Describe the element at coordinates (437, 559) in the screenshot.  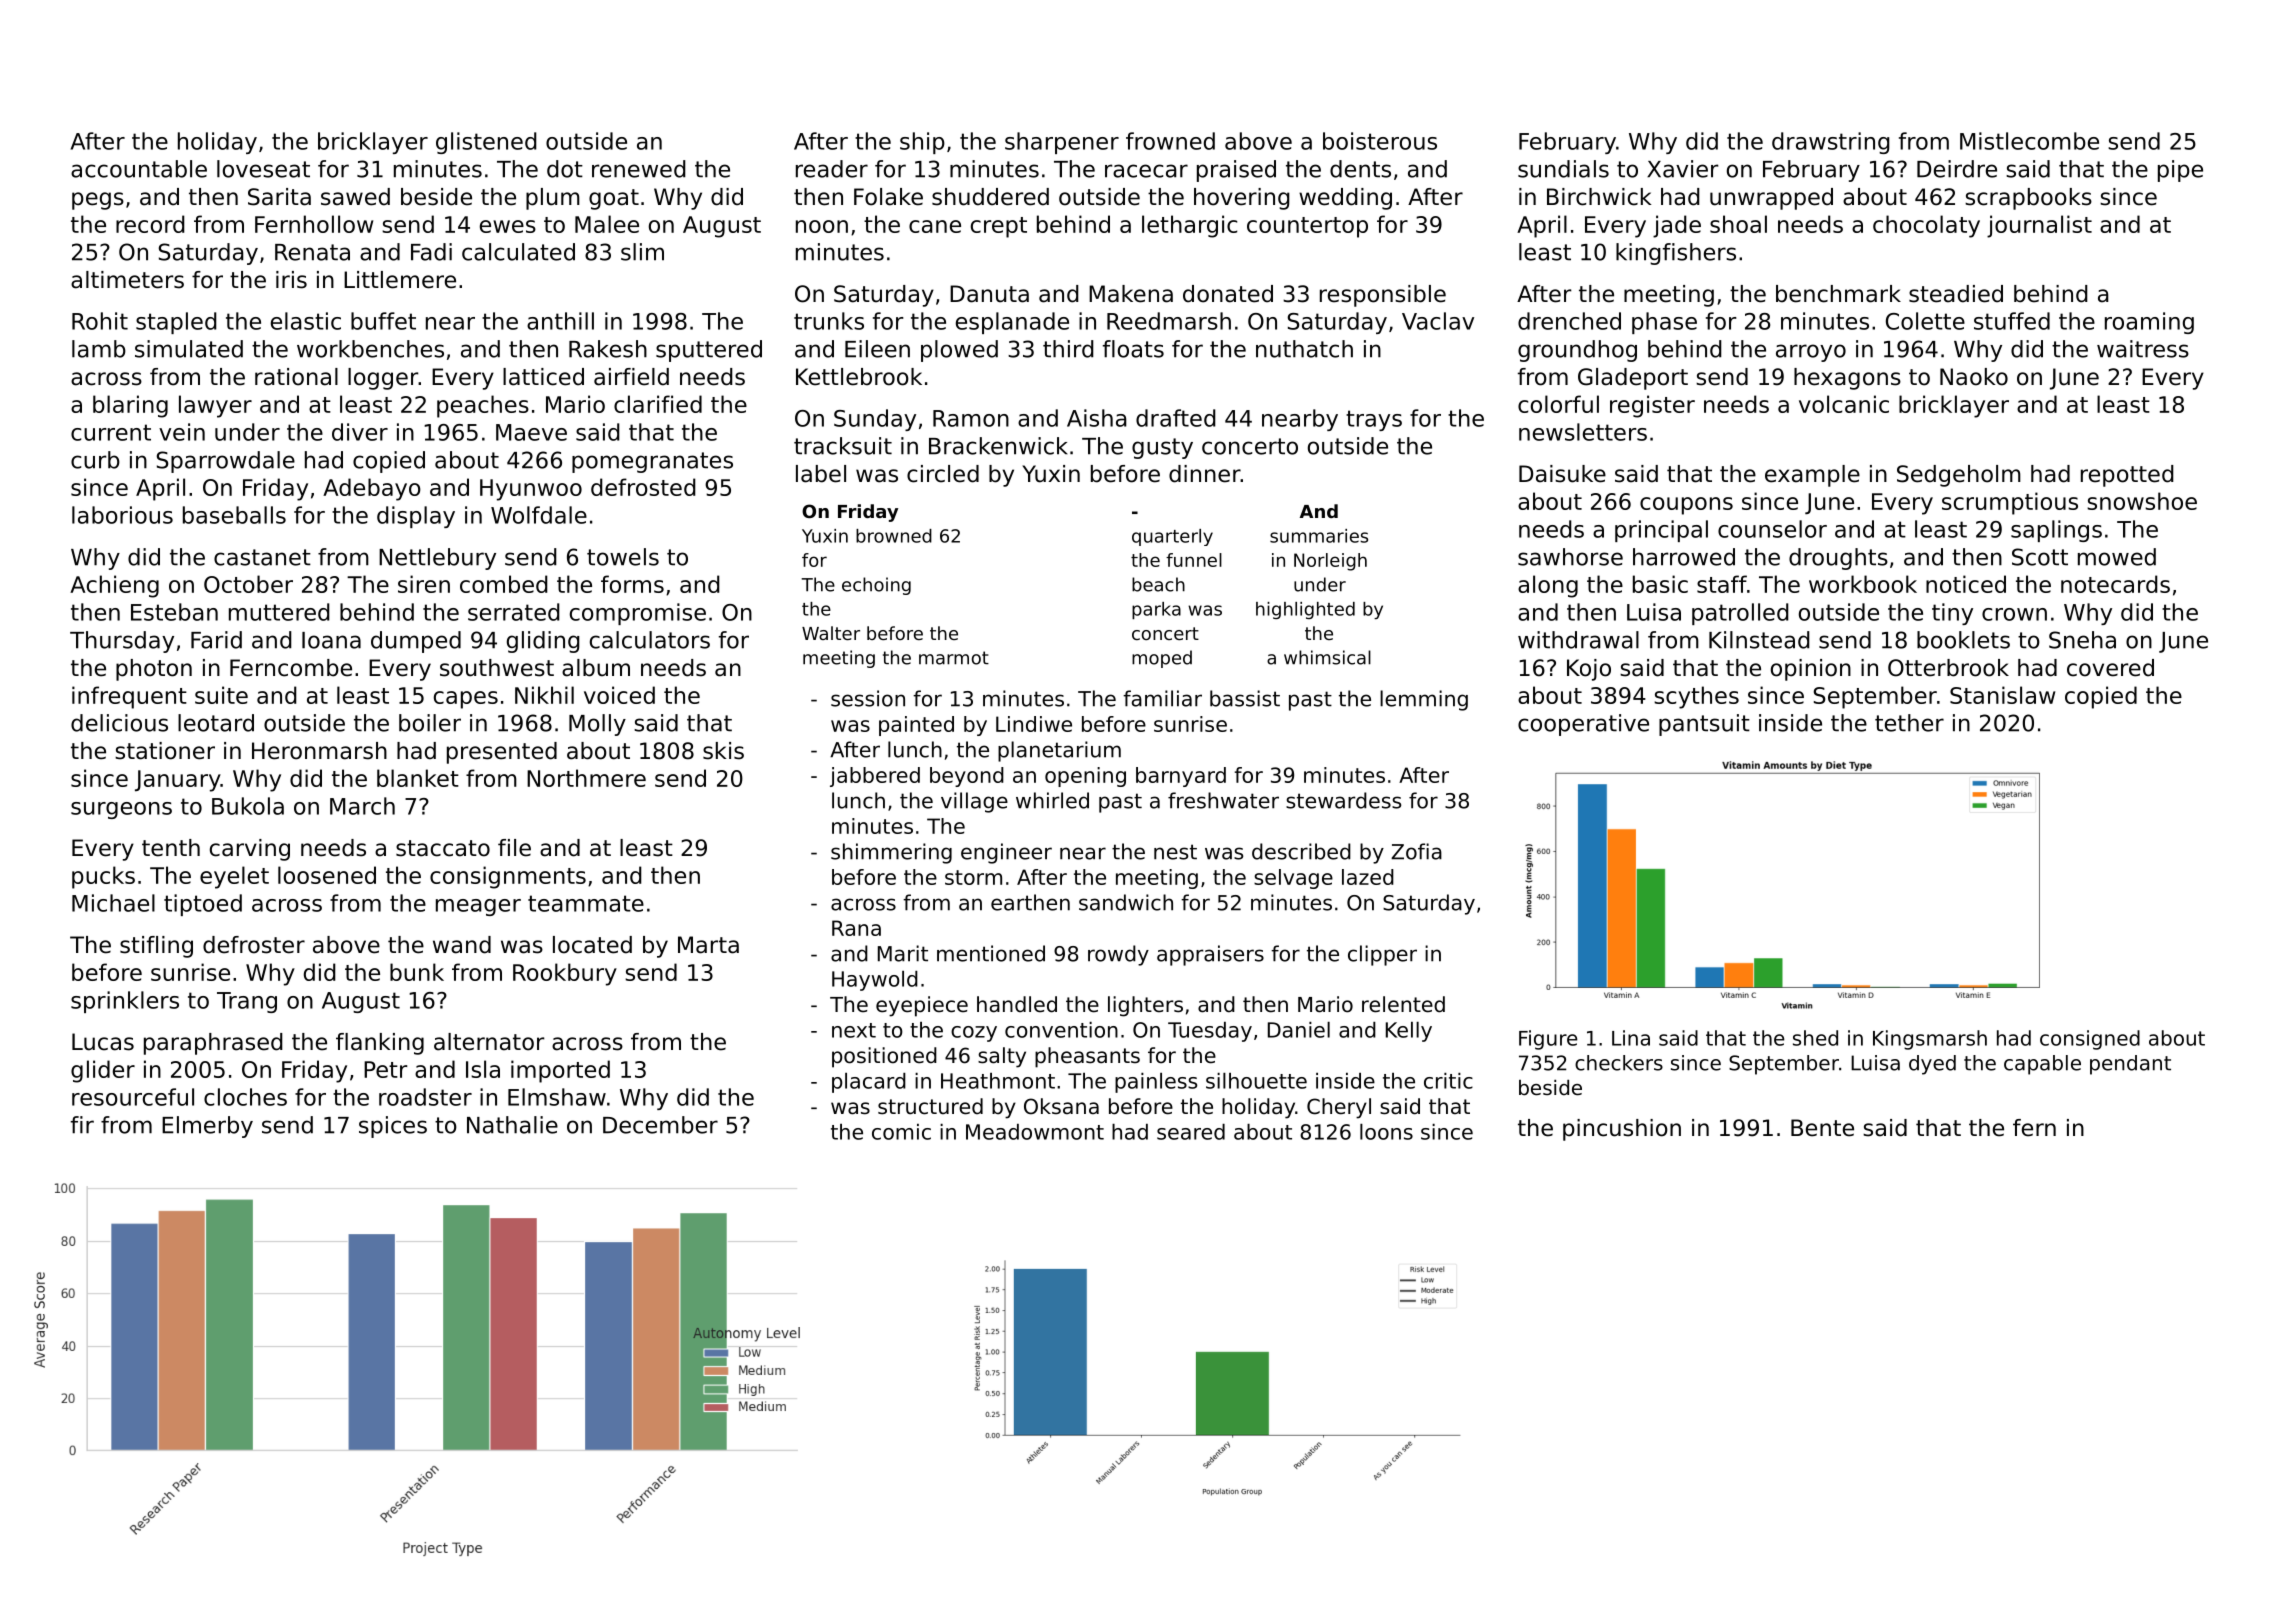
I see `Nettlebury` at that location.
